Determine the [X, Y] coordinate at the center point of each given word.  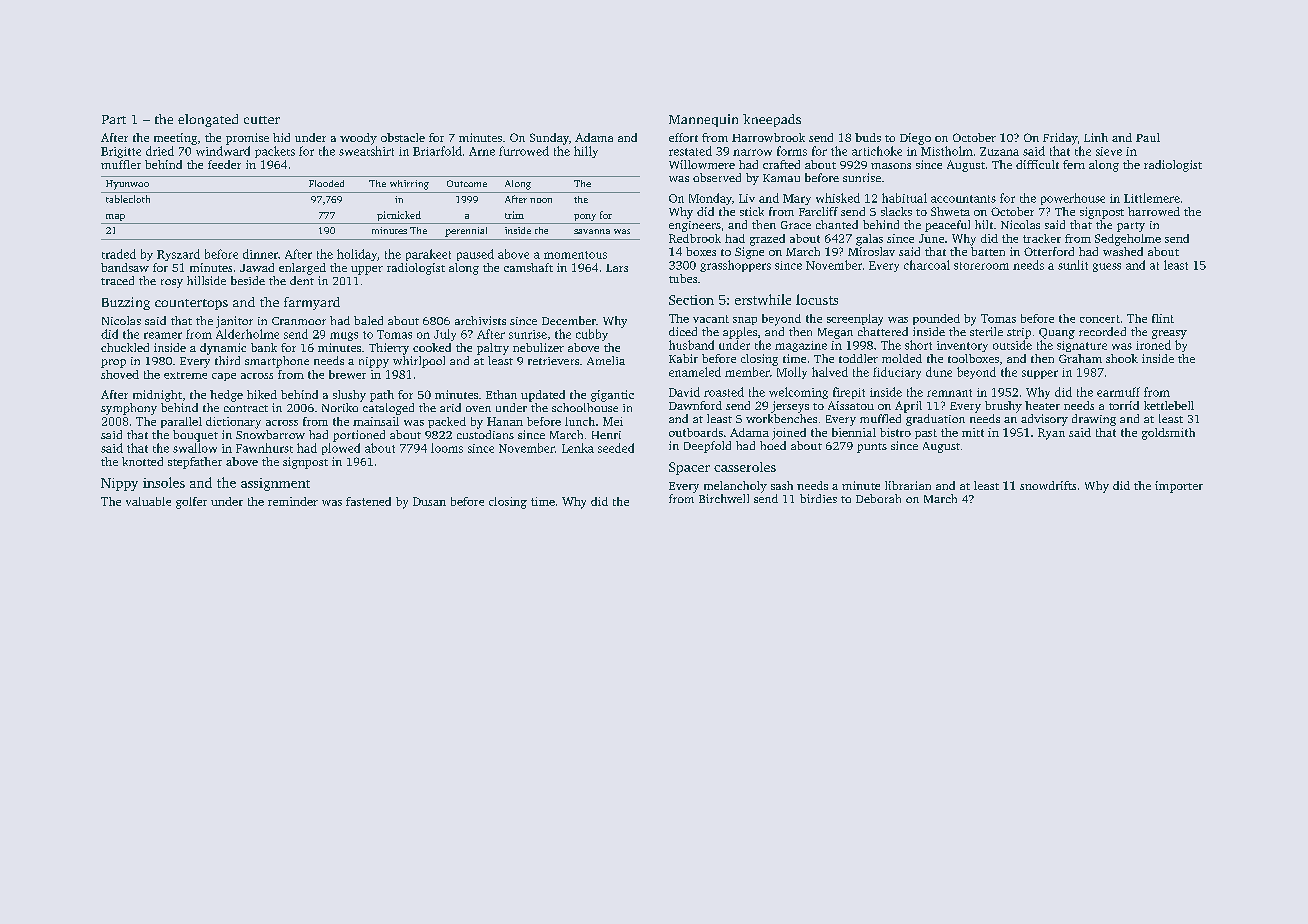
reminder [293, 501]
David [684, 392]
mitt [973, 432]
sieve [1109, 151]
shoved [120, 374]
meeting [175, 139]
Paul [1148, 137]
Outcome [467, 183]
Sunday [549, 139]
